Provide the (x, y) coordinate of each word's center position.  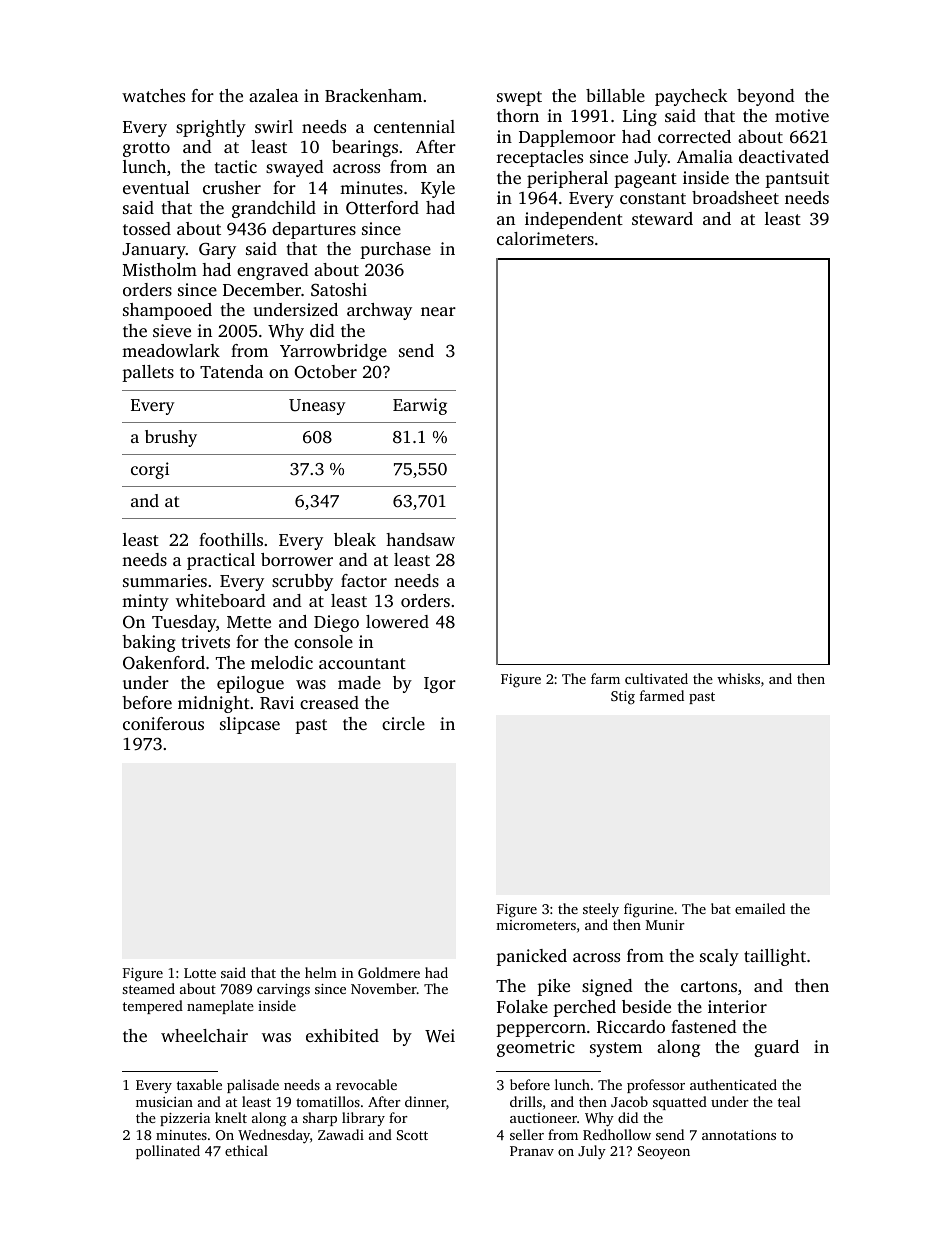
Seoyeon (664, 1152)
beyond (766, 97)
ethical (246, 1150)
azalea (273, 95)
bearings (365, 148)
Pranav (532, 1151)
